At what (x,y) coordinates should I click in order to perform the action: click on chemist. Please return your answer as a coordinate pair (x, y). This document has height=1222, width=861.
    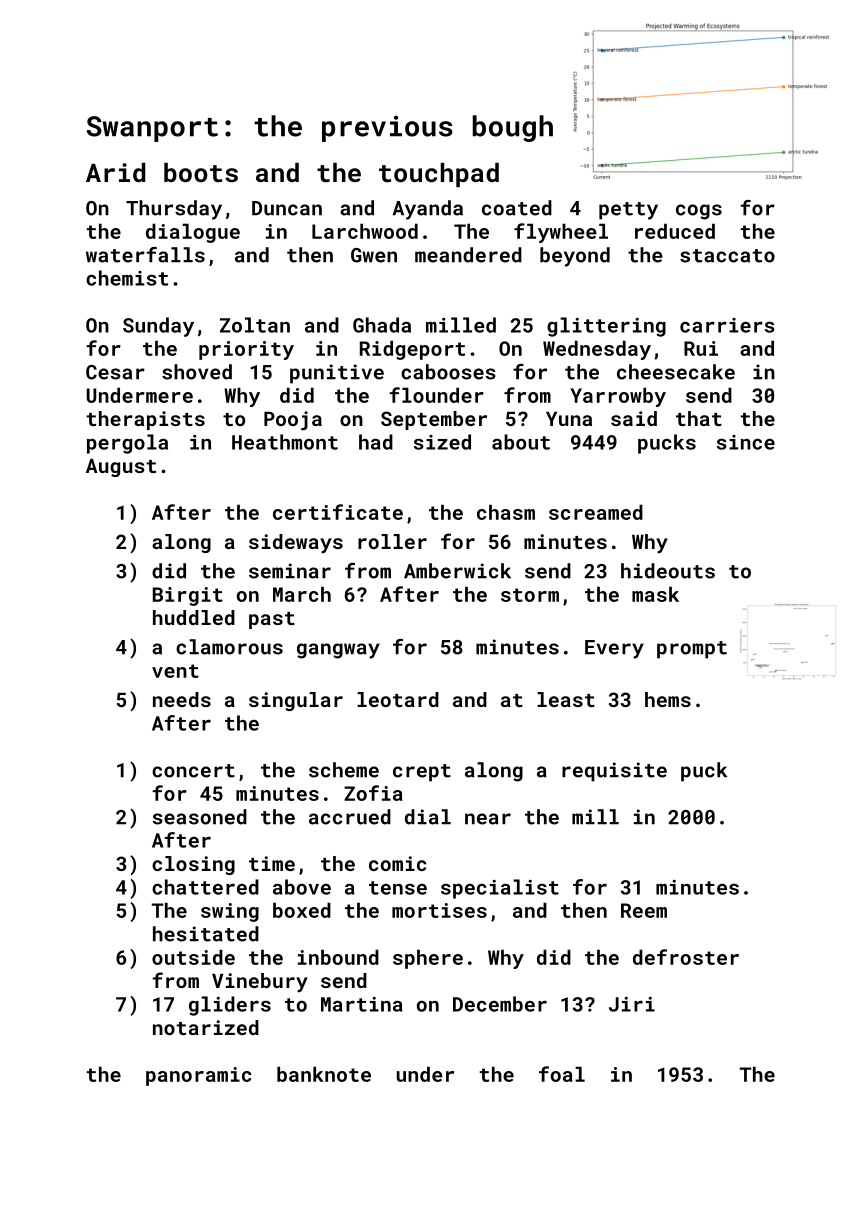
    Looking at the image, I should click on (127, 278).
